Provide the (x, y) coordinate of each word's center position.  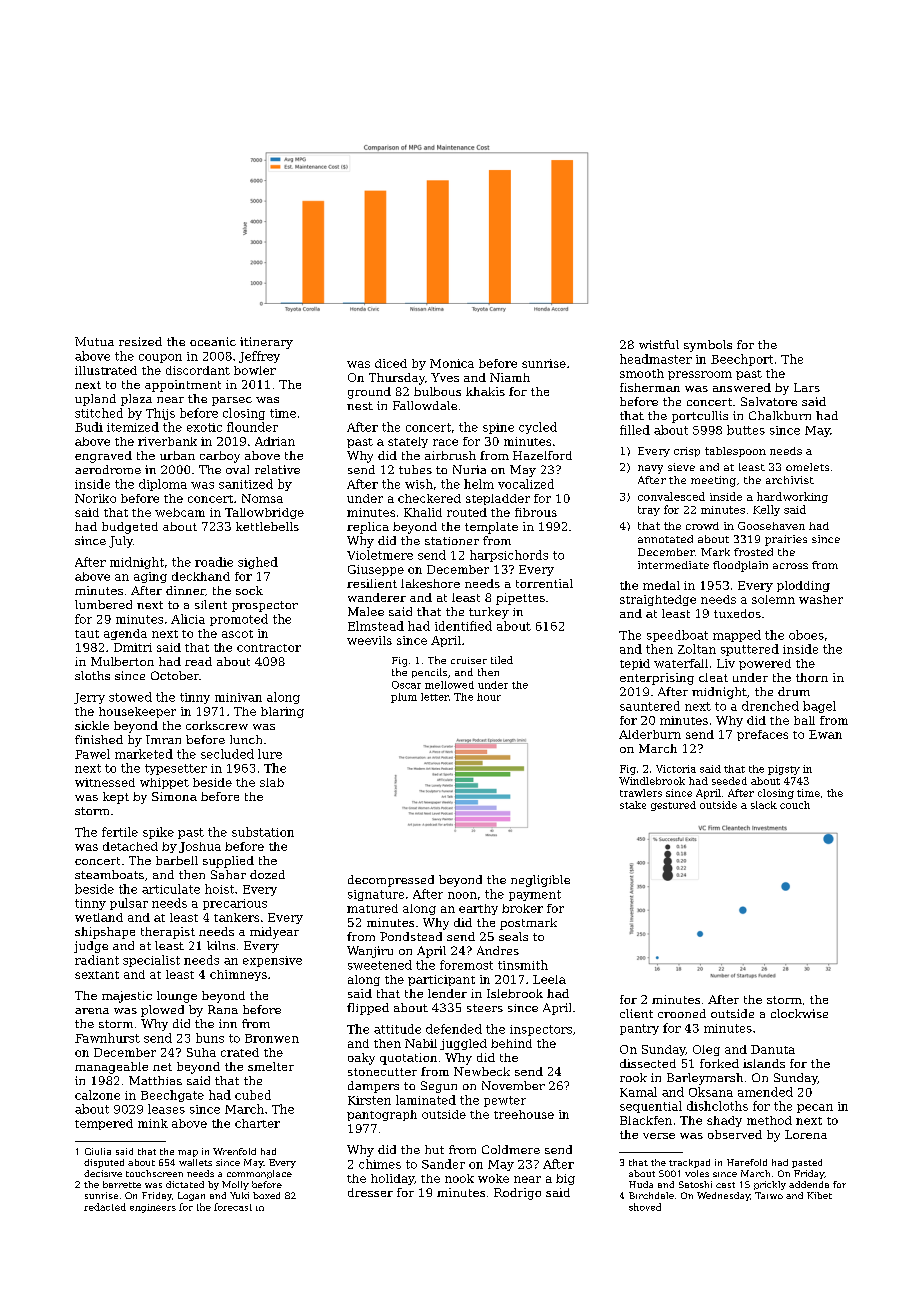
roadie (214, 562)
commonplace (259, 1174)
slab (272, 782)
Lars (807, 387)
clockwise (799, 1013)
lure (270, 754)
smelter (271, 1066)
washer (821, 599)
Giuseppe (376, 570)
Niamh (510, 377)
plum (404, 698)
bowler (255, 370)
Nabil (421, 1043)
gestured (673, 806)
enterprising (657, 679)
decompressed (391, 881)
